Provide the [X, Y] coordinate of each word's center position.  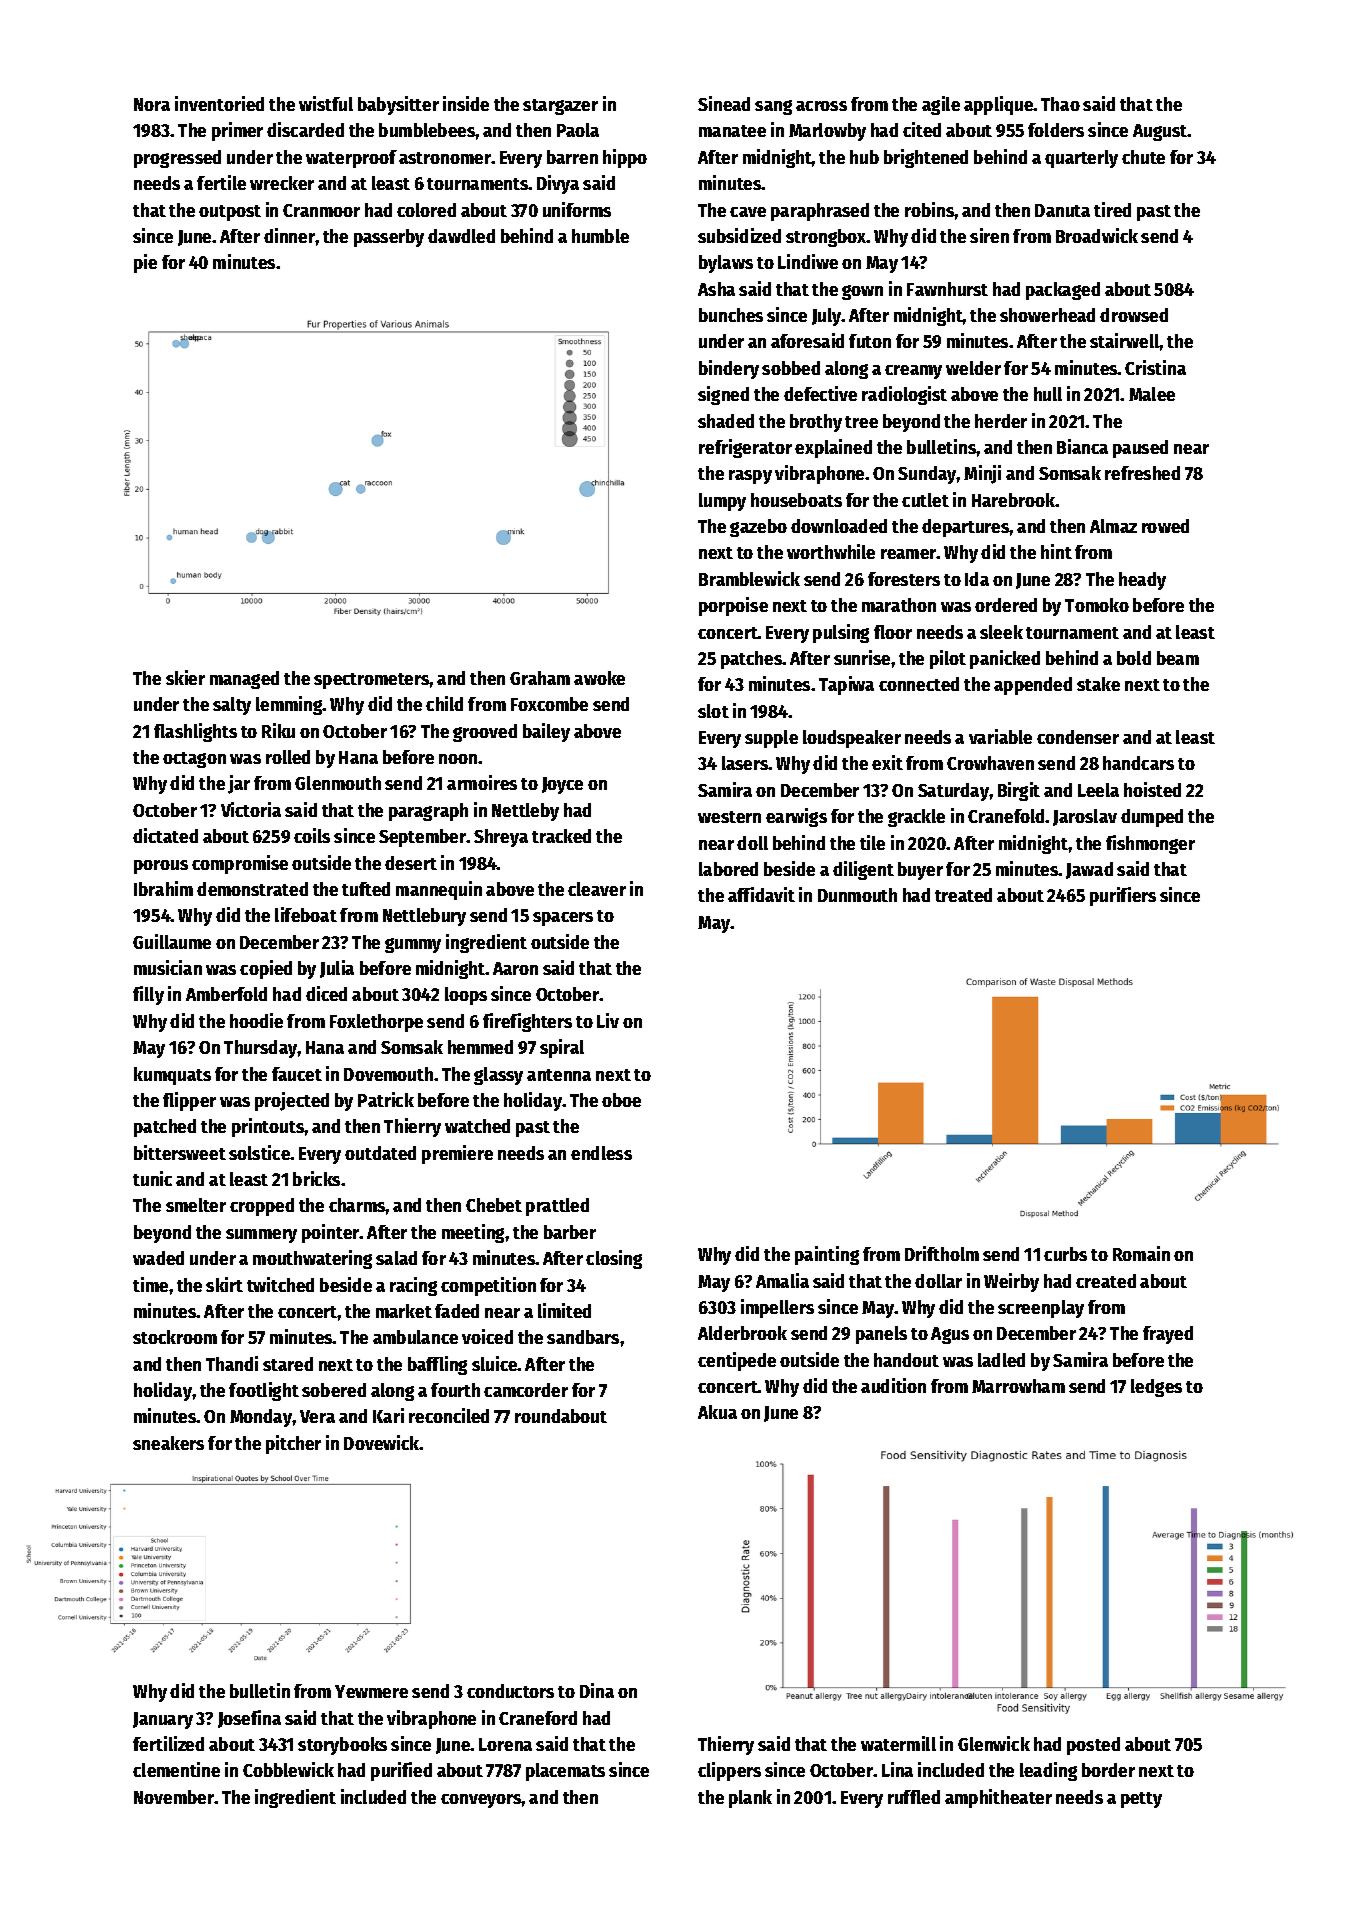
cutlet [925, 500]
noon [458, 759]
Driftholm [942, 1253]
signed [723, 395]
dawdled [461, 236]
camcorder [526, 1390]
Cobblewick [288, 1769]
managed [244, 680]
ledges [1156, 1388]
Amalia [782, 1280]
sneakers [168, 1443]
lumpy [722, 502]
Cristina [1155, 367]
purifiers [1123, 896]
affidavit [761, 894]
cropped [262, 1207]
